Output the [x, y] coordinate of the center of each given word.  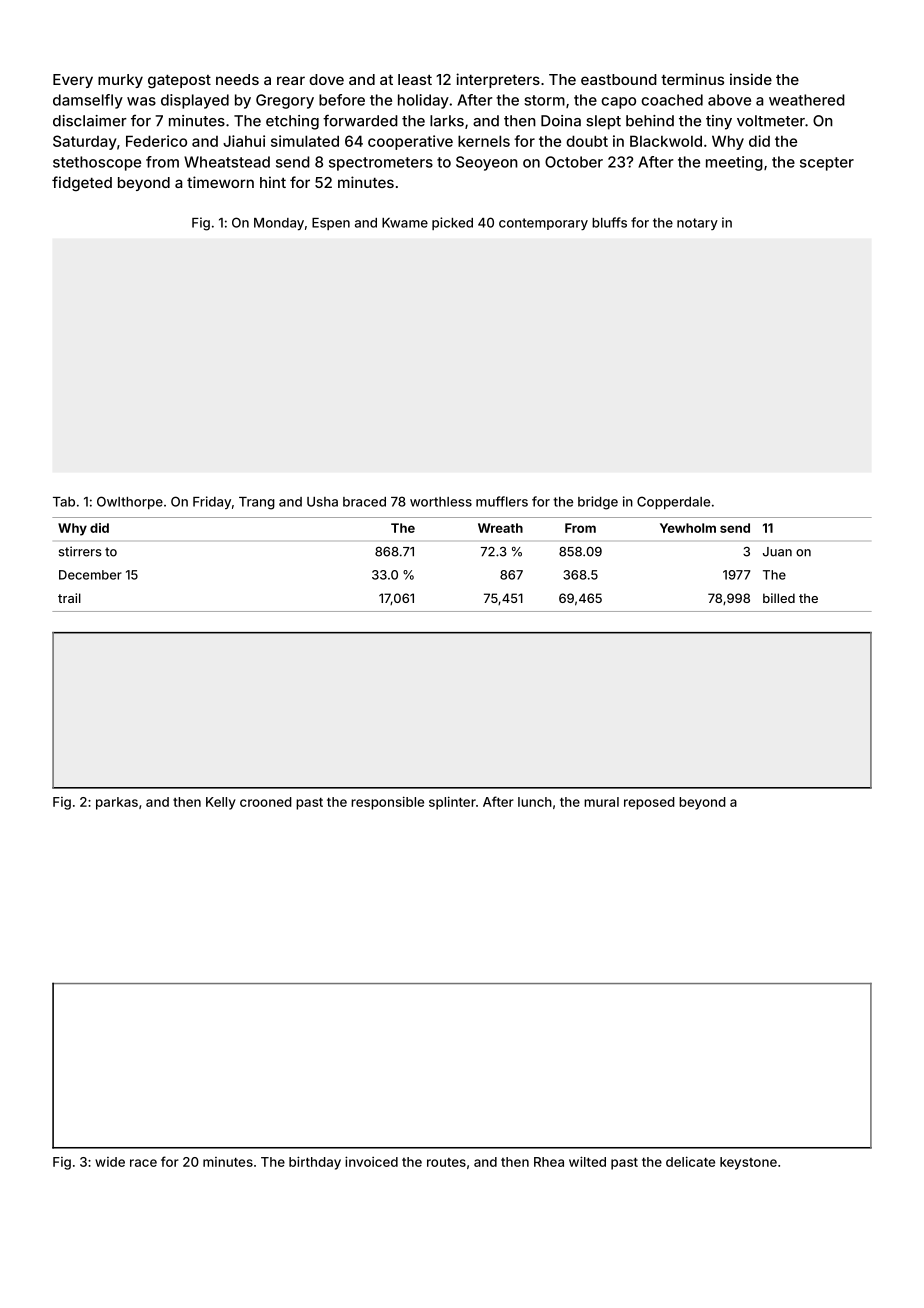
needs [237, 79]
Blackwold [666, 141]
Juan [777, 552]
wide [110, 1162]
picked [452, 223]
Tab [64, 502]
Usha [322, 502]
